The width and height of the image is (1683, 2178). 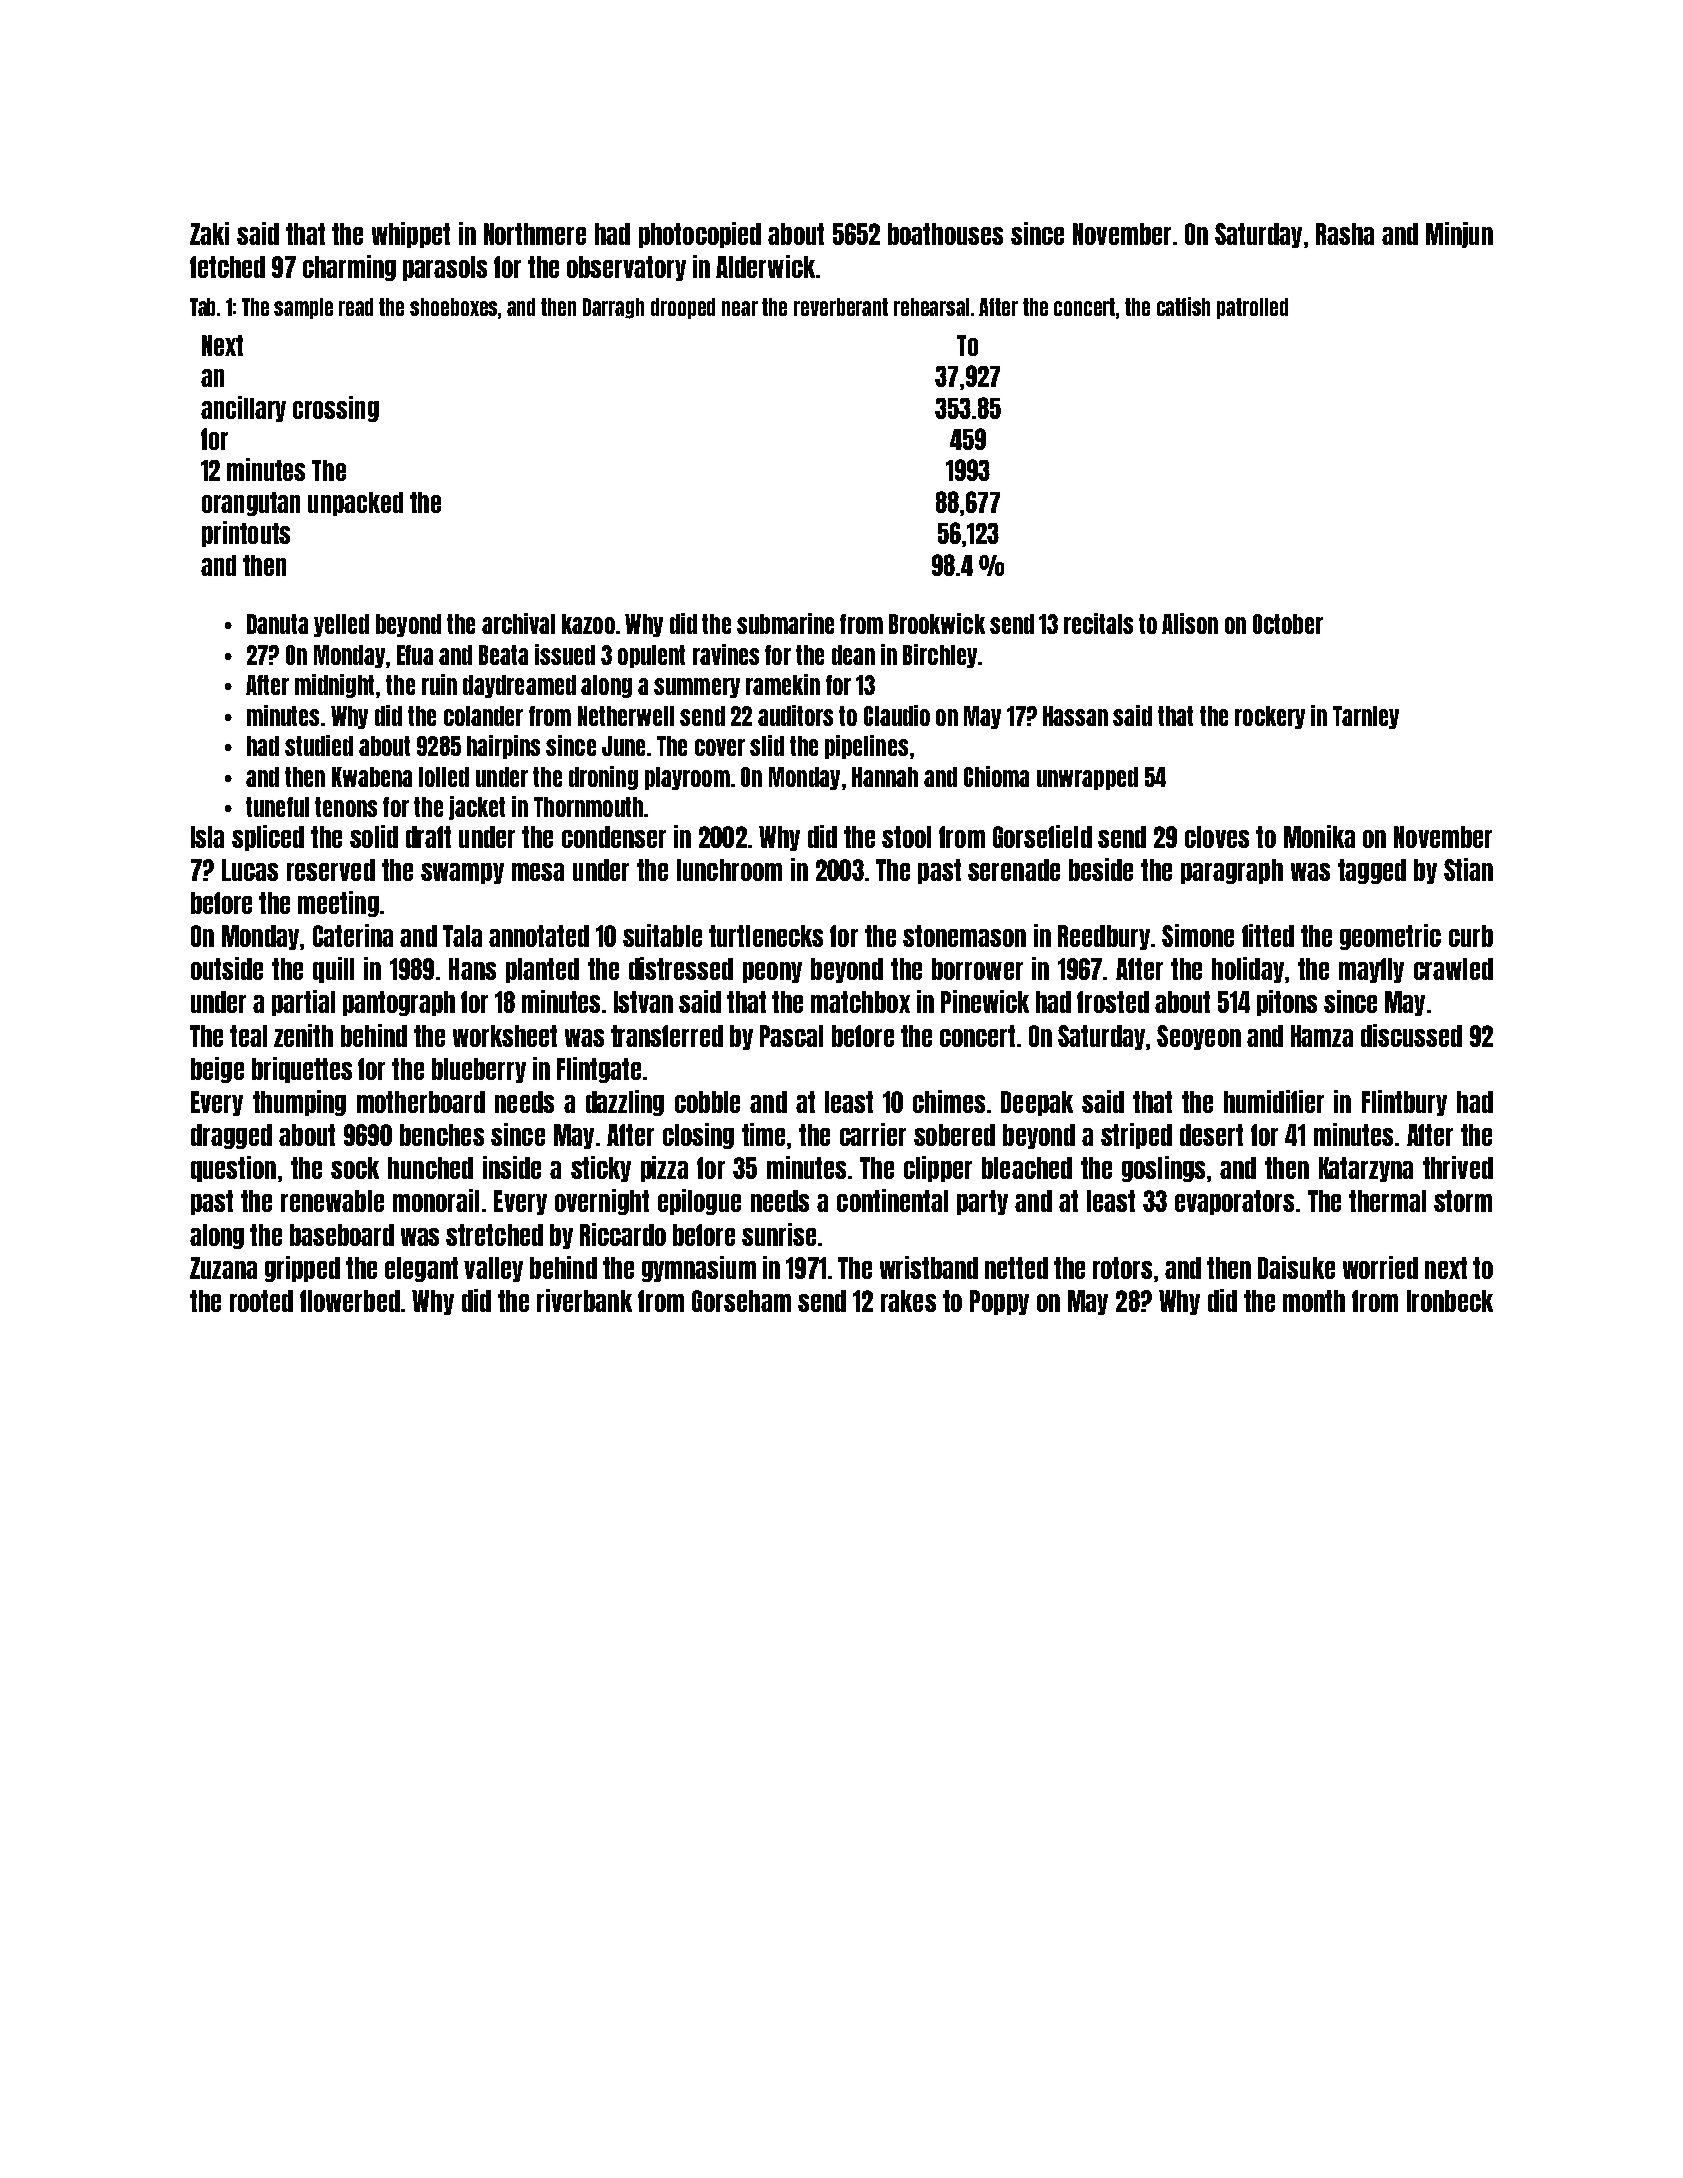 What do you see at coordinates (243, 409) in the image?
I see `ancillary` at bounding box center [243, 409].
